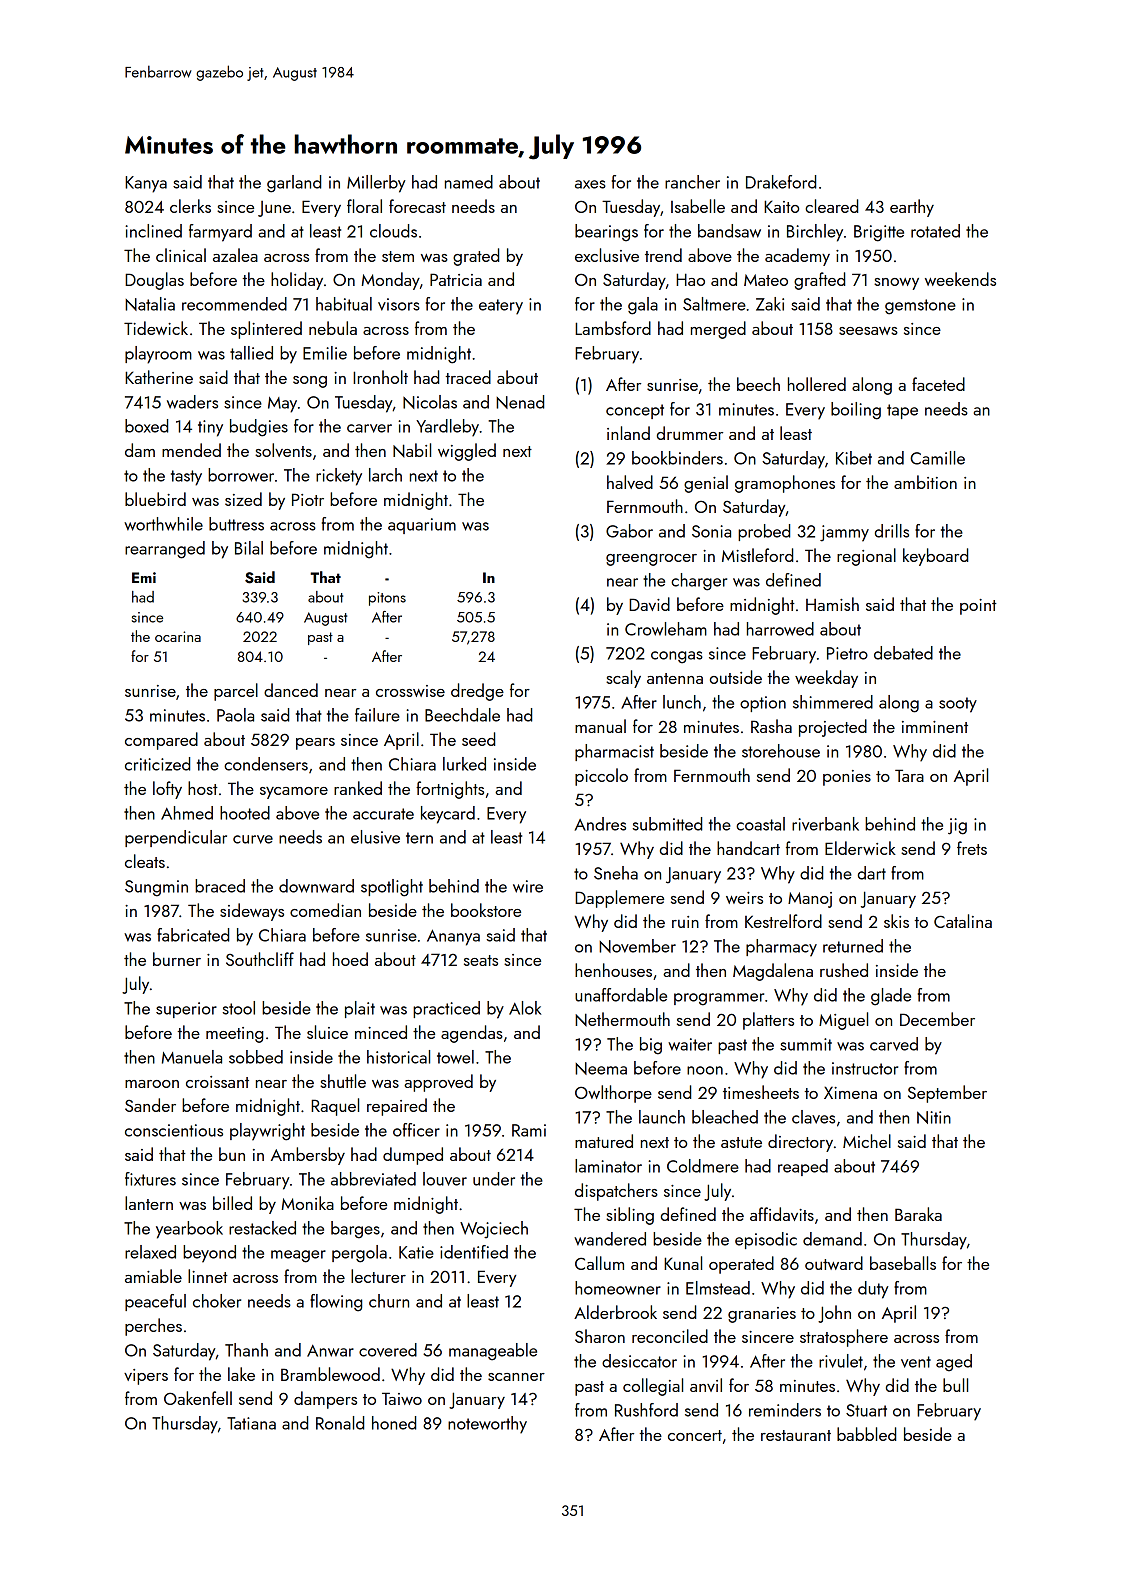  What do you see at coordinates (695, 1435) in the screenshot?
I see `concert` at bounding box center [695, 1435].
